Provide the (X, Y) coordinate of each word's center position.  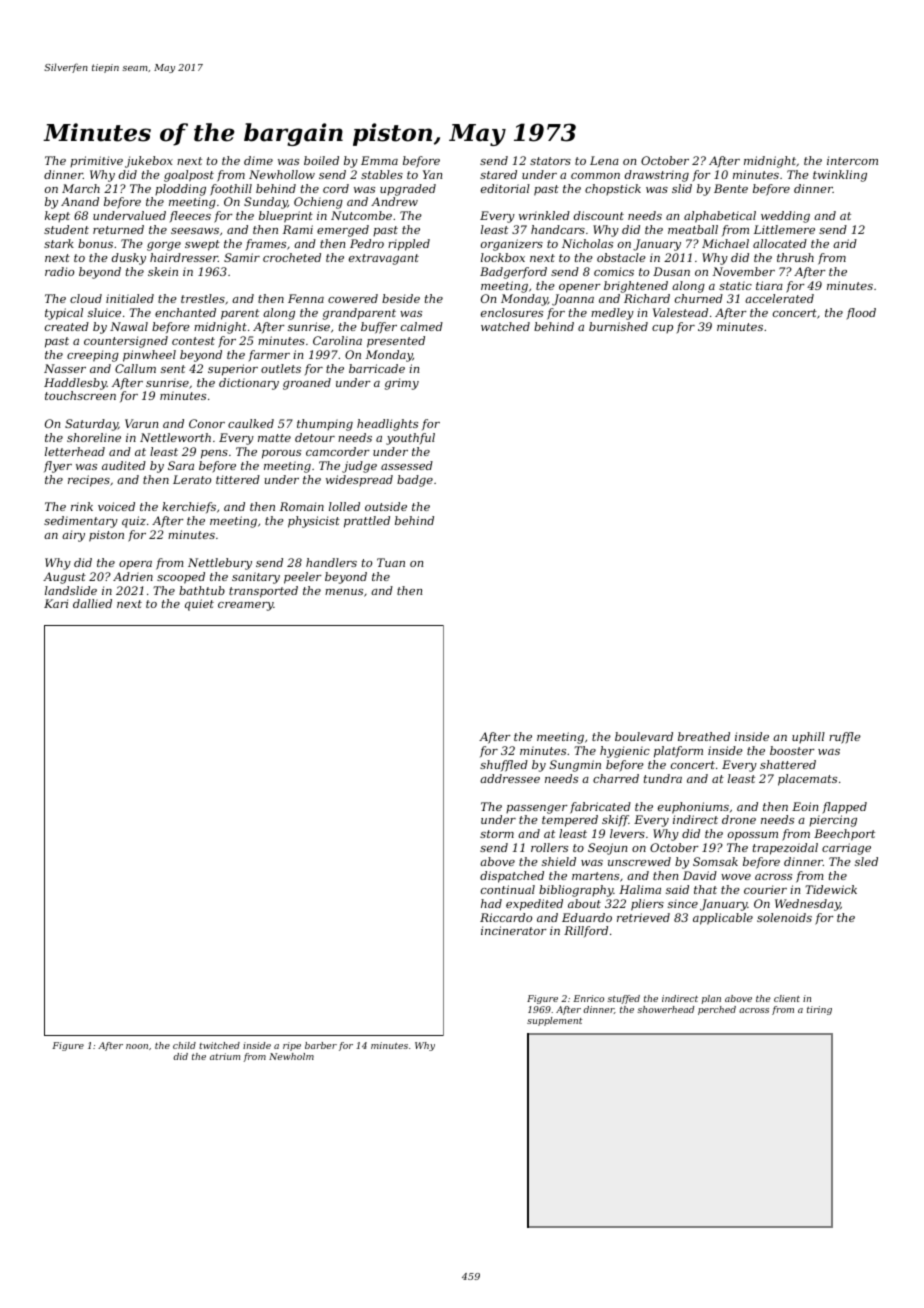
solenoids (784, 917)
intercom (852, 160)
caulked (251, 423)
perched (717, 1010)
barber (321, 1045)
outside (386, 506)
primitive (96, 161)
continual (508, 889)
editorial (505, 188)
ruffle (845, 738)
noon (137, 1046)
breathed (704, 736)
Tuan (391, 562)
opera (135, 565)
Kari (56, 603)
